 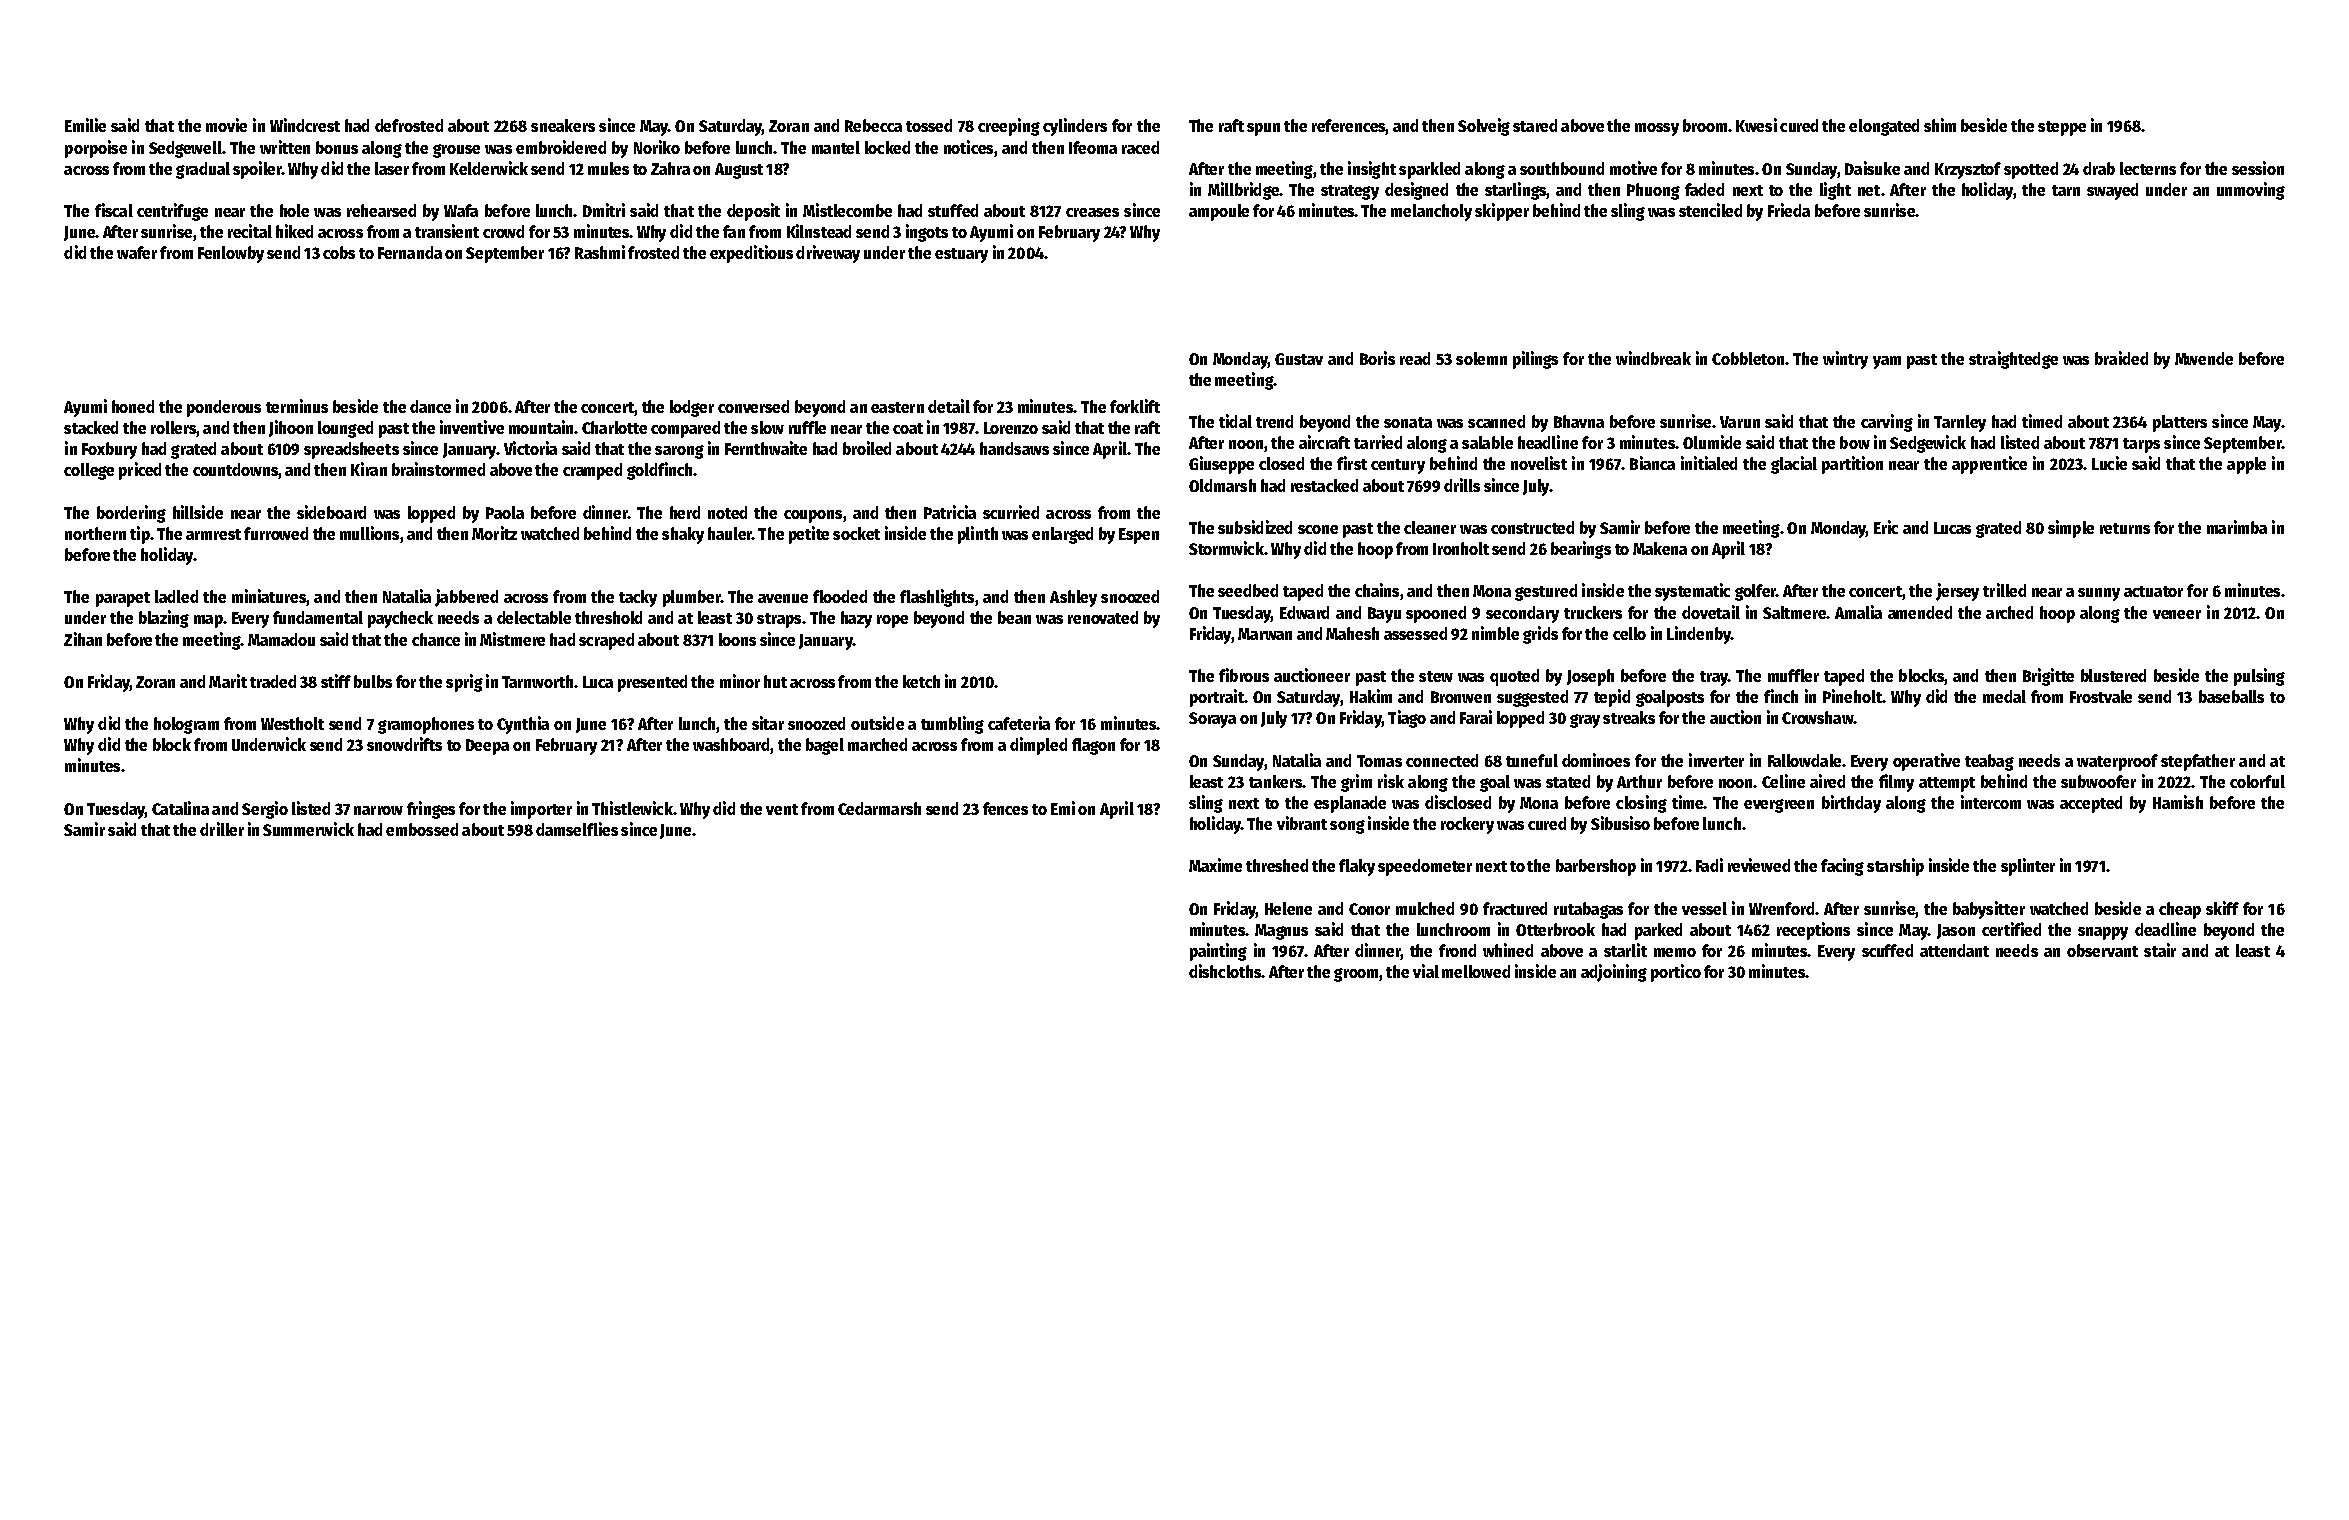 I want to click on wafer, so click(x=137, y=252).
